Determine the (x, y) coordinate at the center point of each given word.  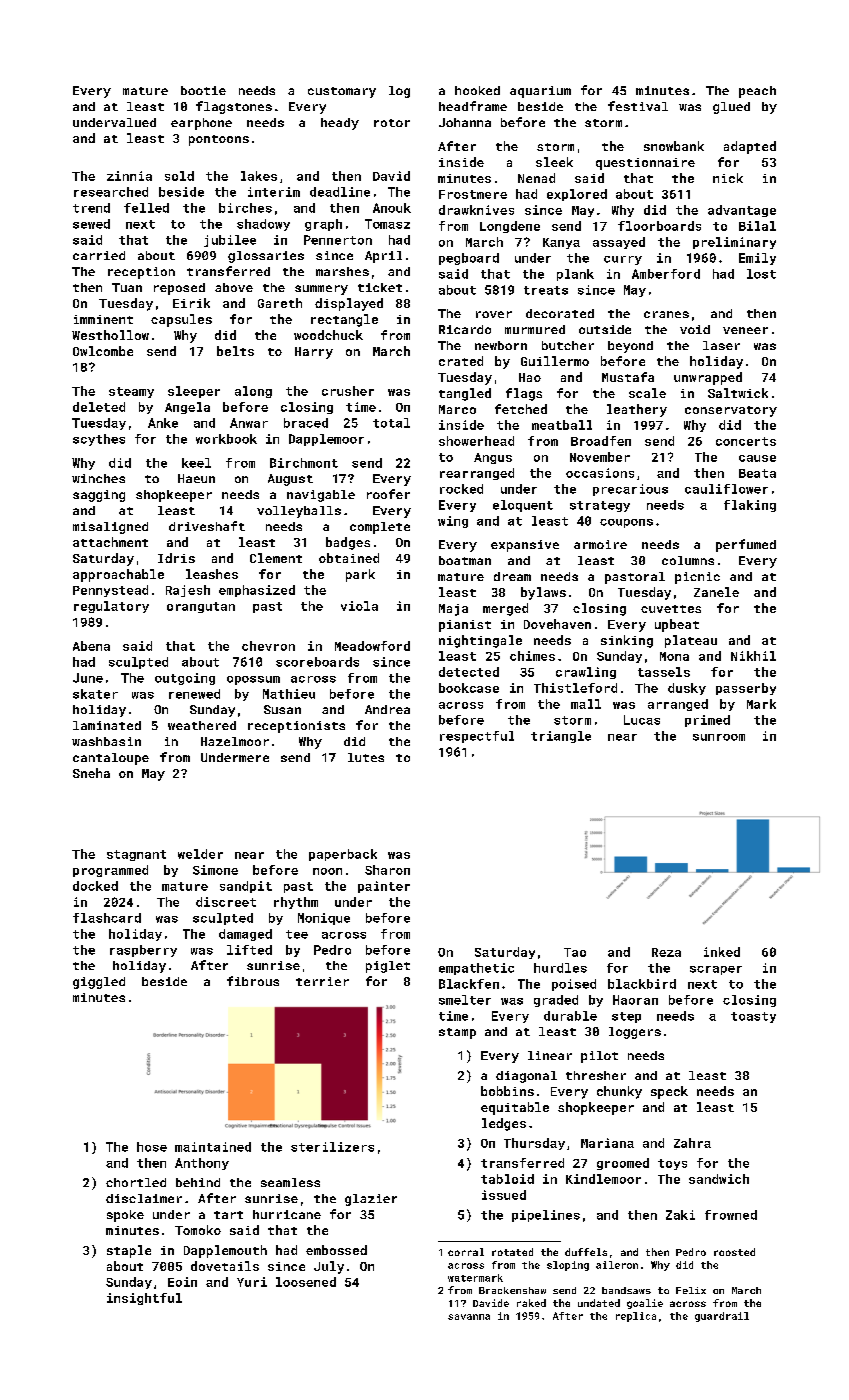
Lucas (642, 720)
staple (129, 1251)
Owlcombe (103, 351)
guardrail (722, 1317)
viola (359, 606)
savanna (469, 1317)
